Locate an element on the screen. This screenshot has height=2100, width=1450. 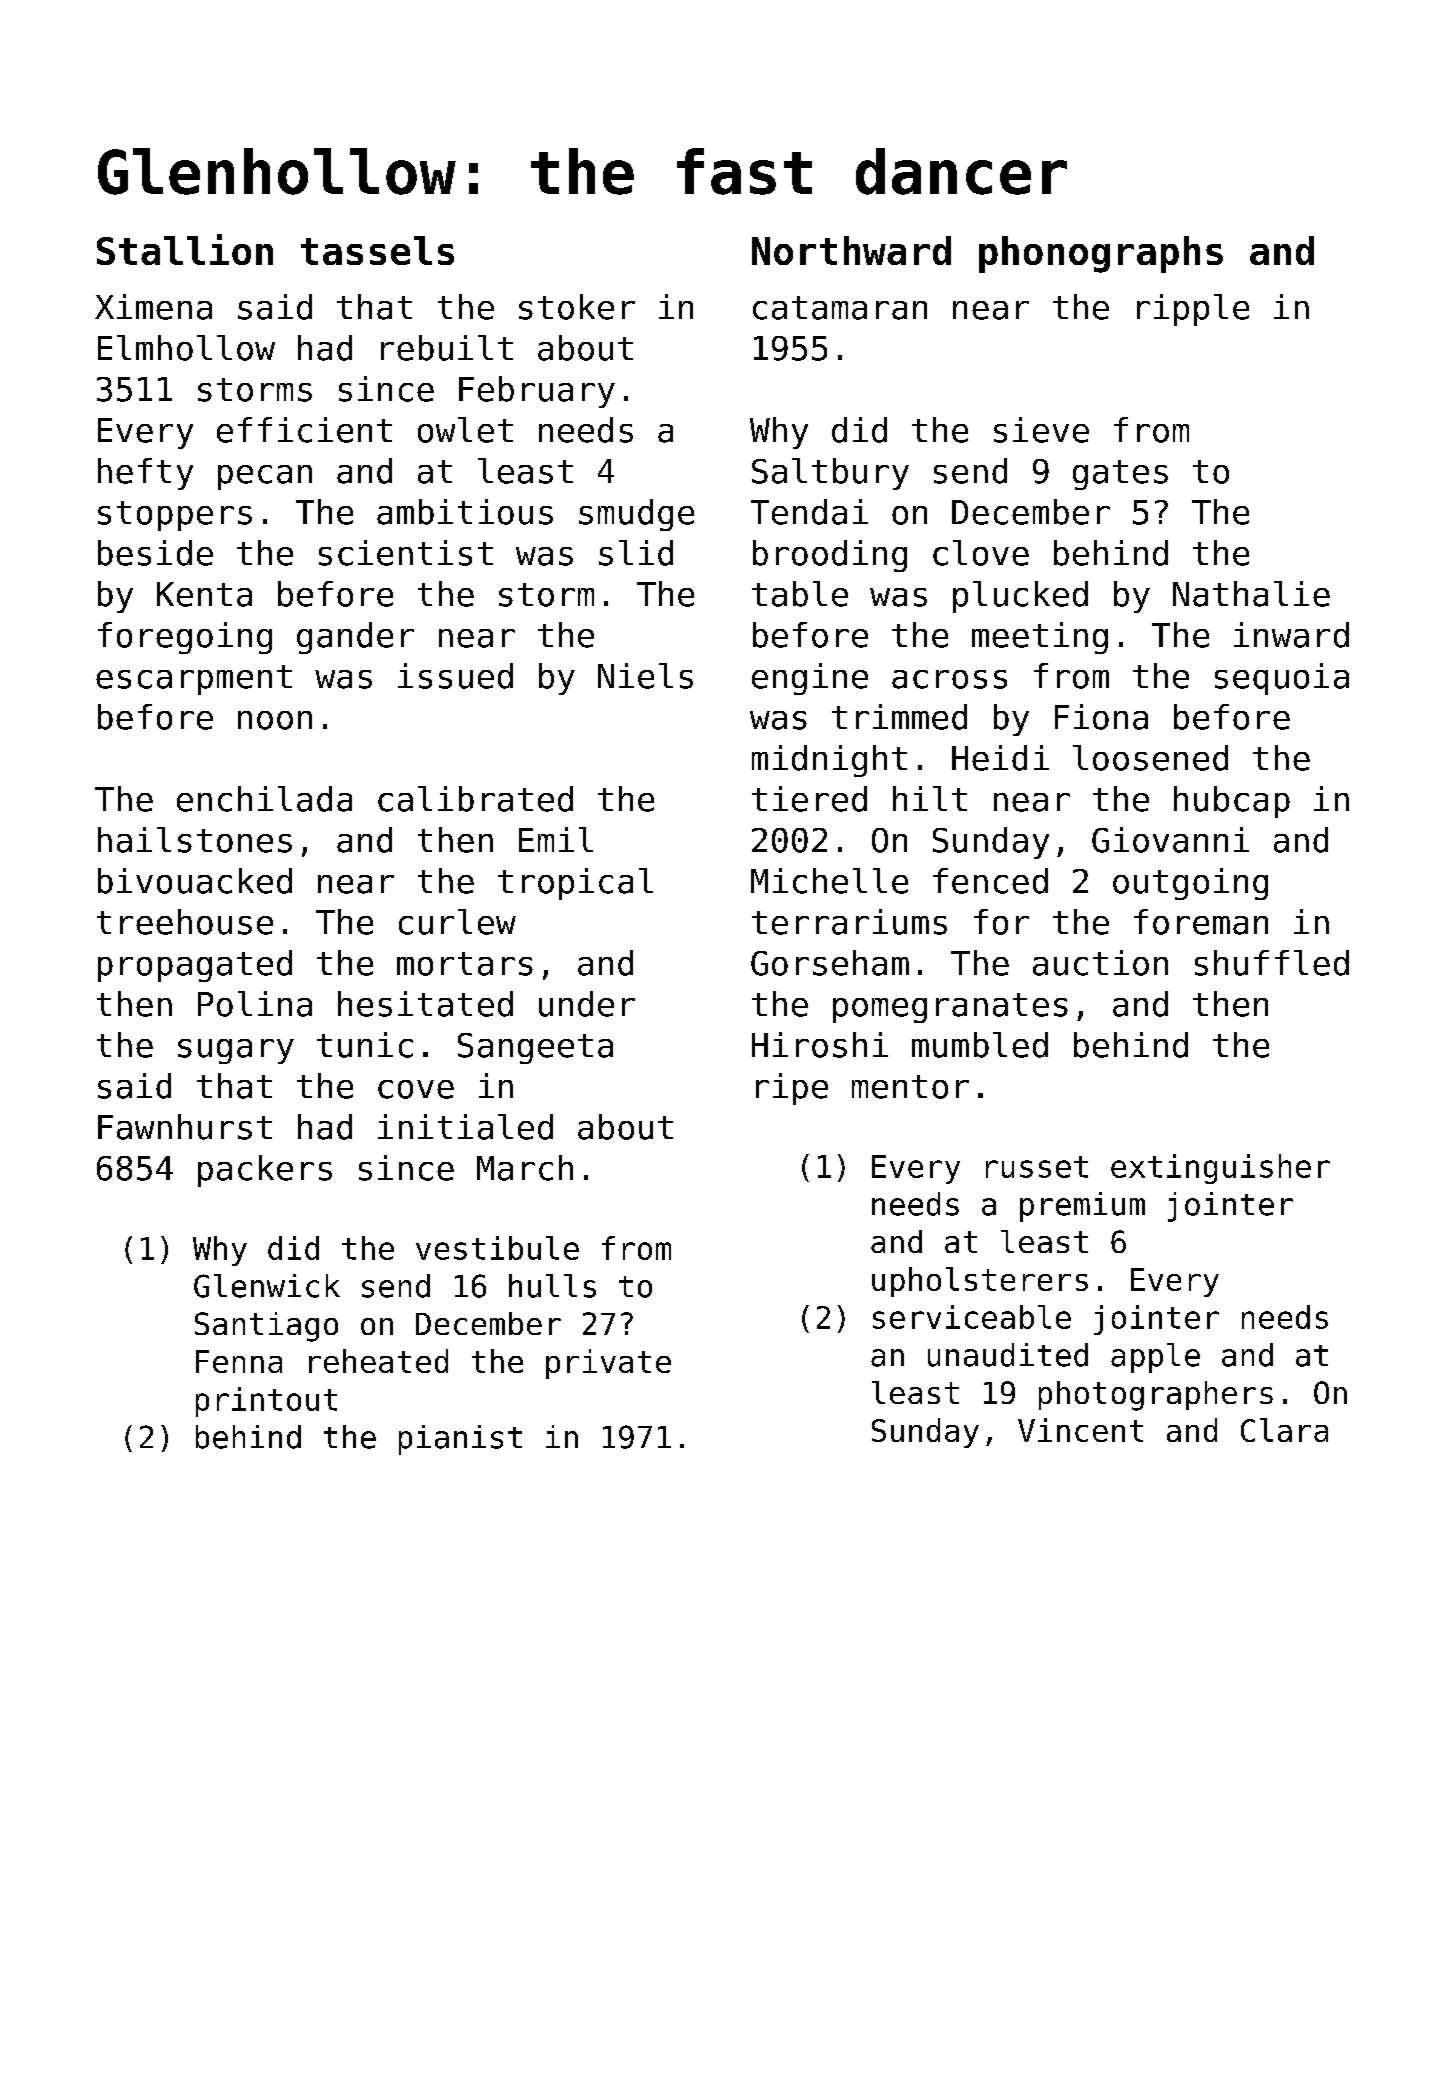
slid is located at coordinates (636, 553).
